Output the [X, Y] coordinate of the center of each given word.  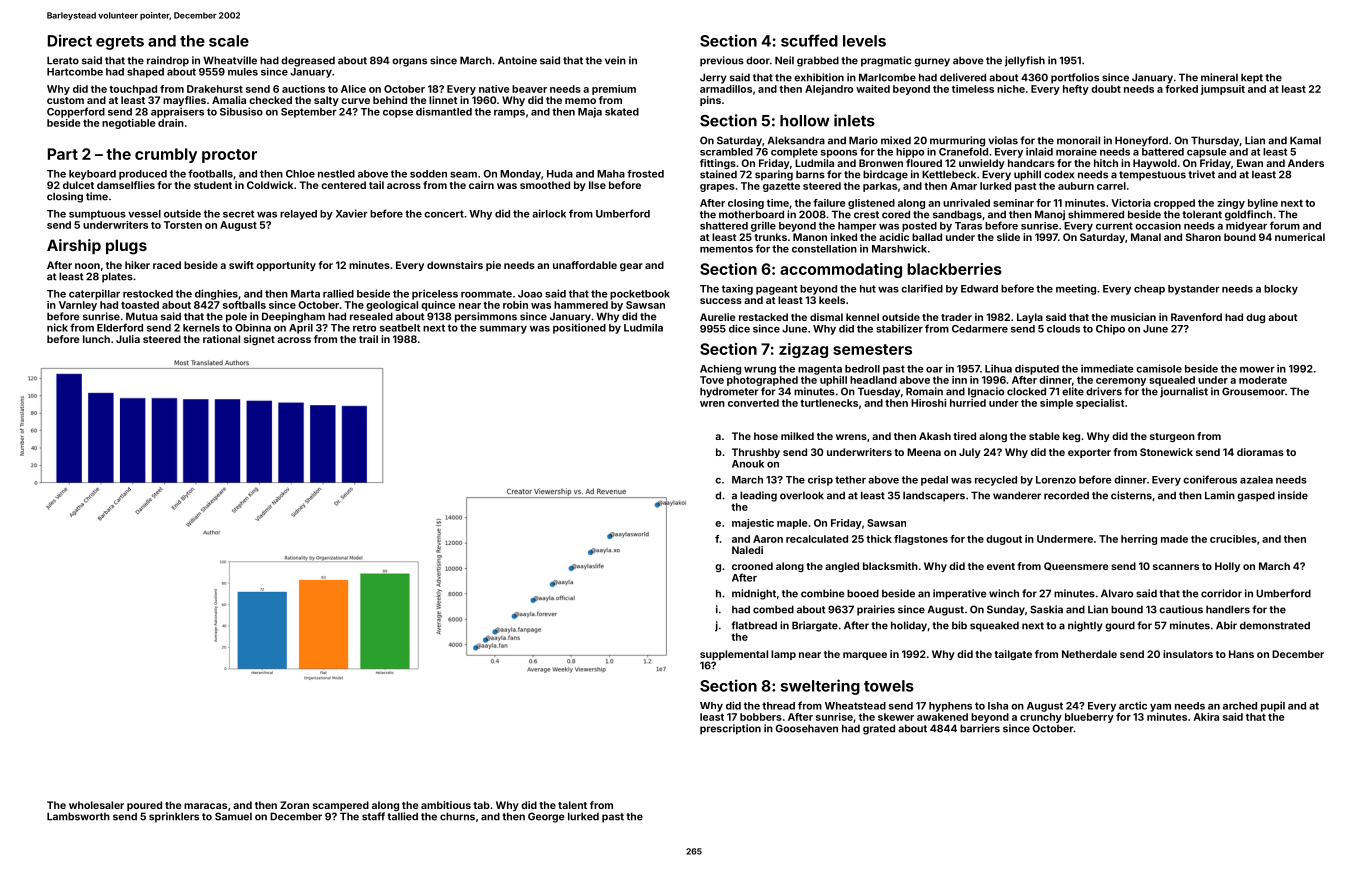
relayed [298, 215]
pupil [1273, 706]
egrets [120, 43]
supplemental [734, 655]
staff [373, 816]
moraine [1076, 152]
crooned [752, 566]
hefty [1076, 90]
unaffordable [585, 265]
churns [457, 816]
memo [580, 101]
